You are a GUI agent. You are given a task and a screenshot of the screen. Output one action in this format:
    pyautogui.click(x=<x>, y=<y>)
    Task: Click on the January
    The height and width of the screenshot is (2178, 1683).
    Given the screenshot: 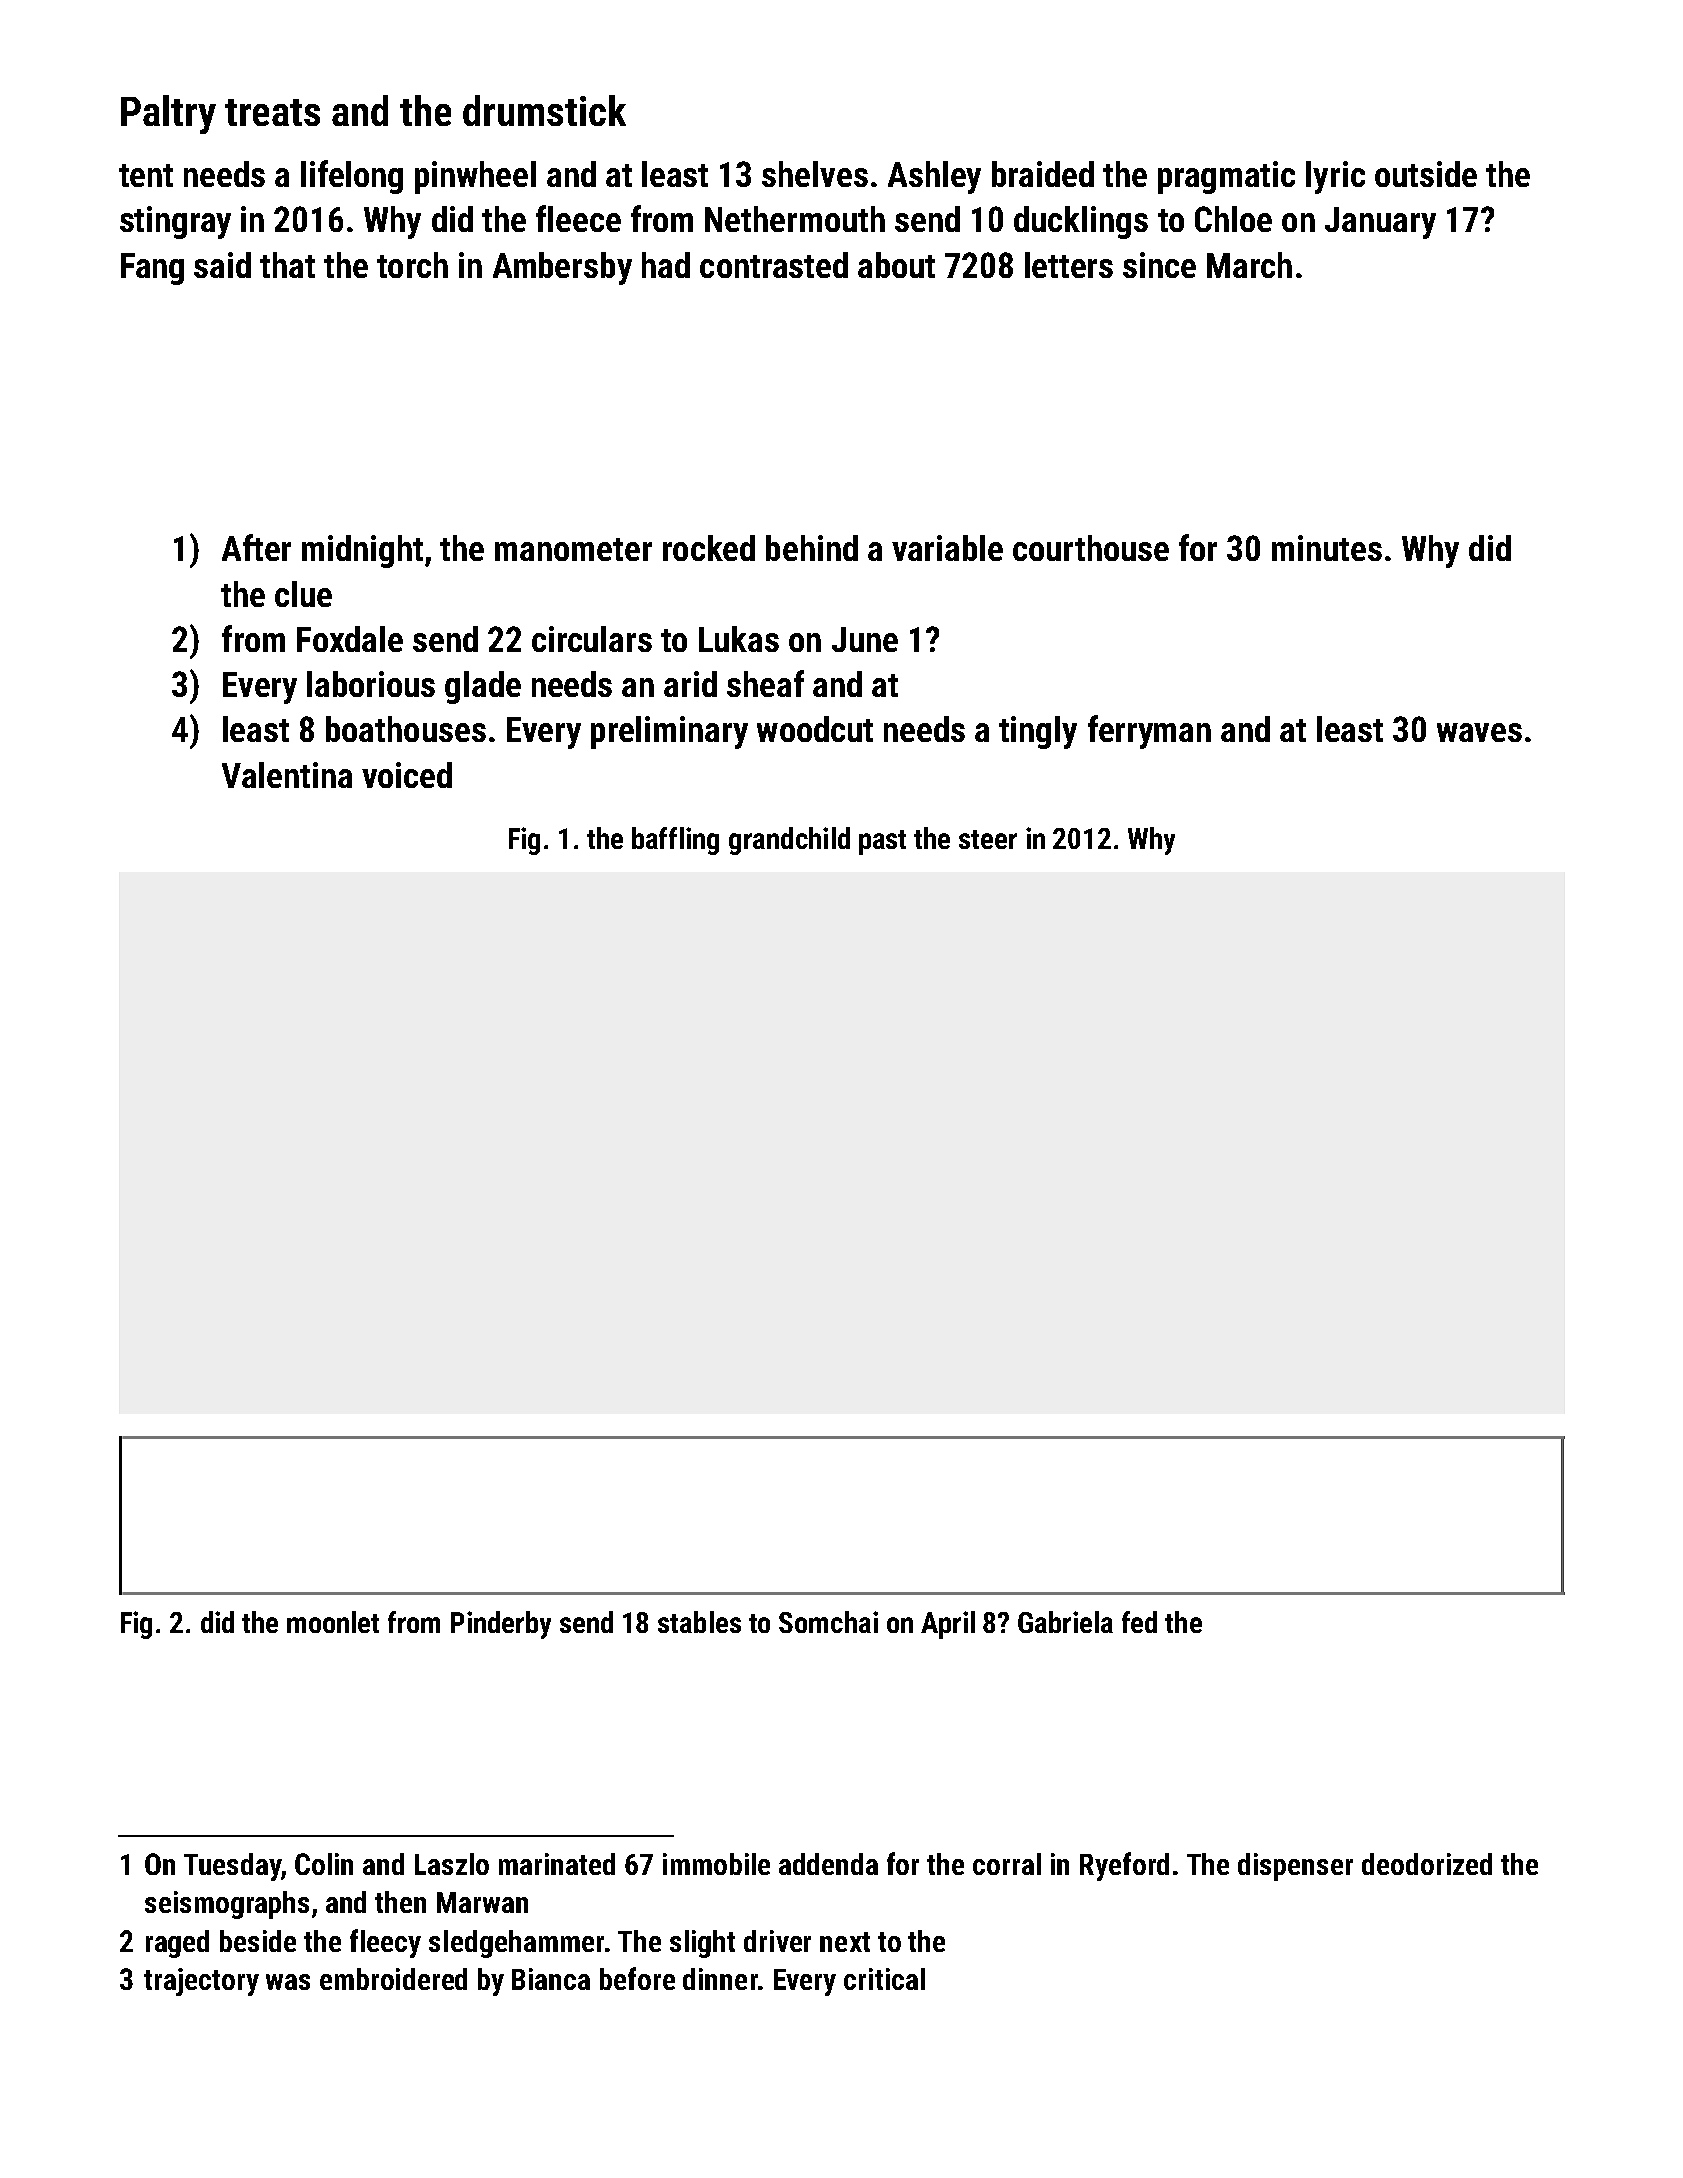 What is the action you would take?
    pyautogui.click(x=1380, y=223)
